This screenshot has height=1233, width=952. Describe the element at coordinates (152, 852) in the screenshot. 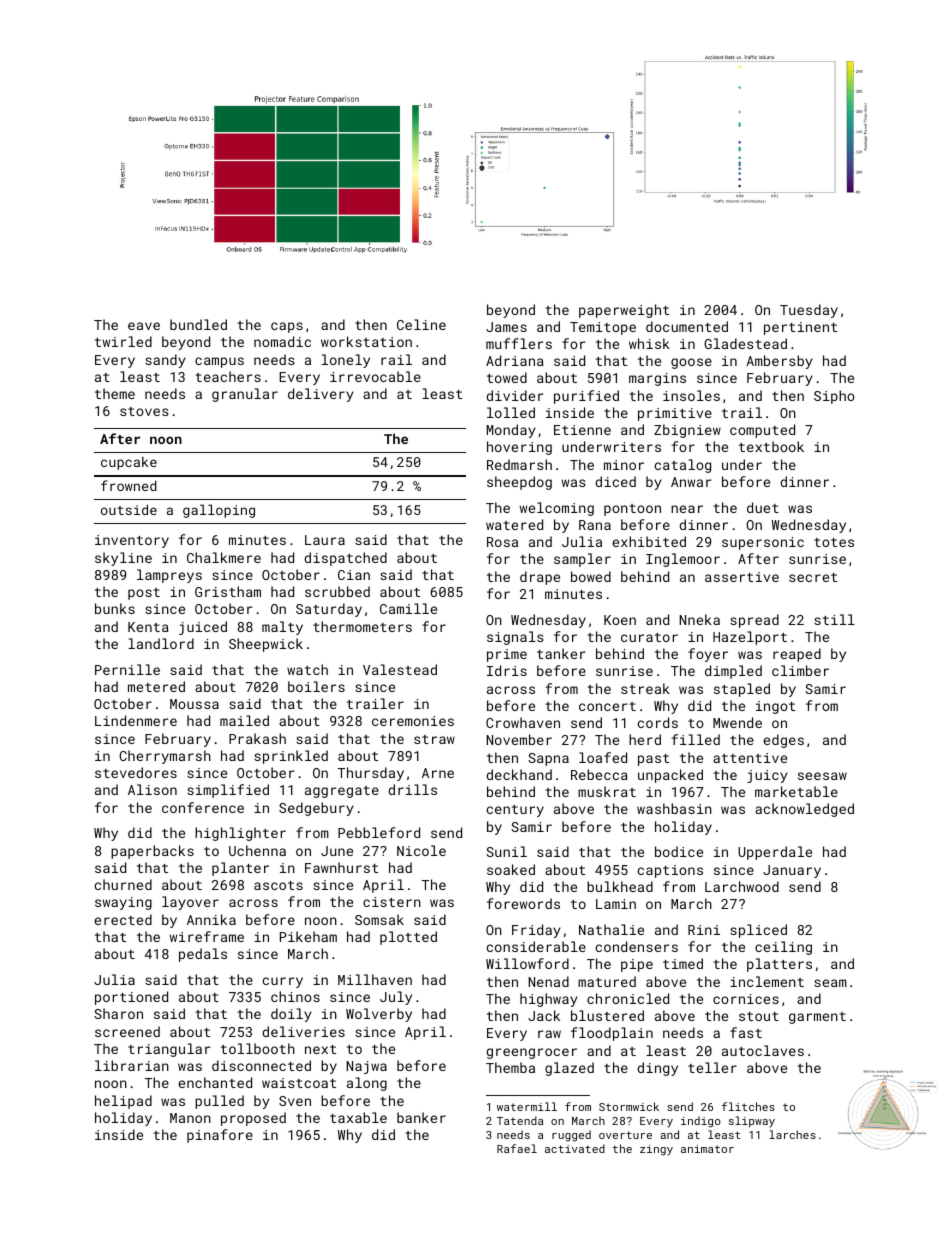

I see `paperbacks` at that location.
